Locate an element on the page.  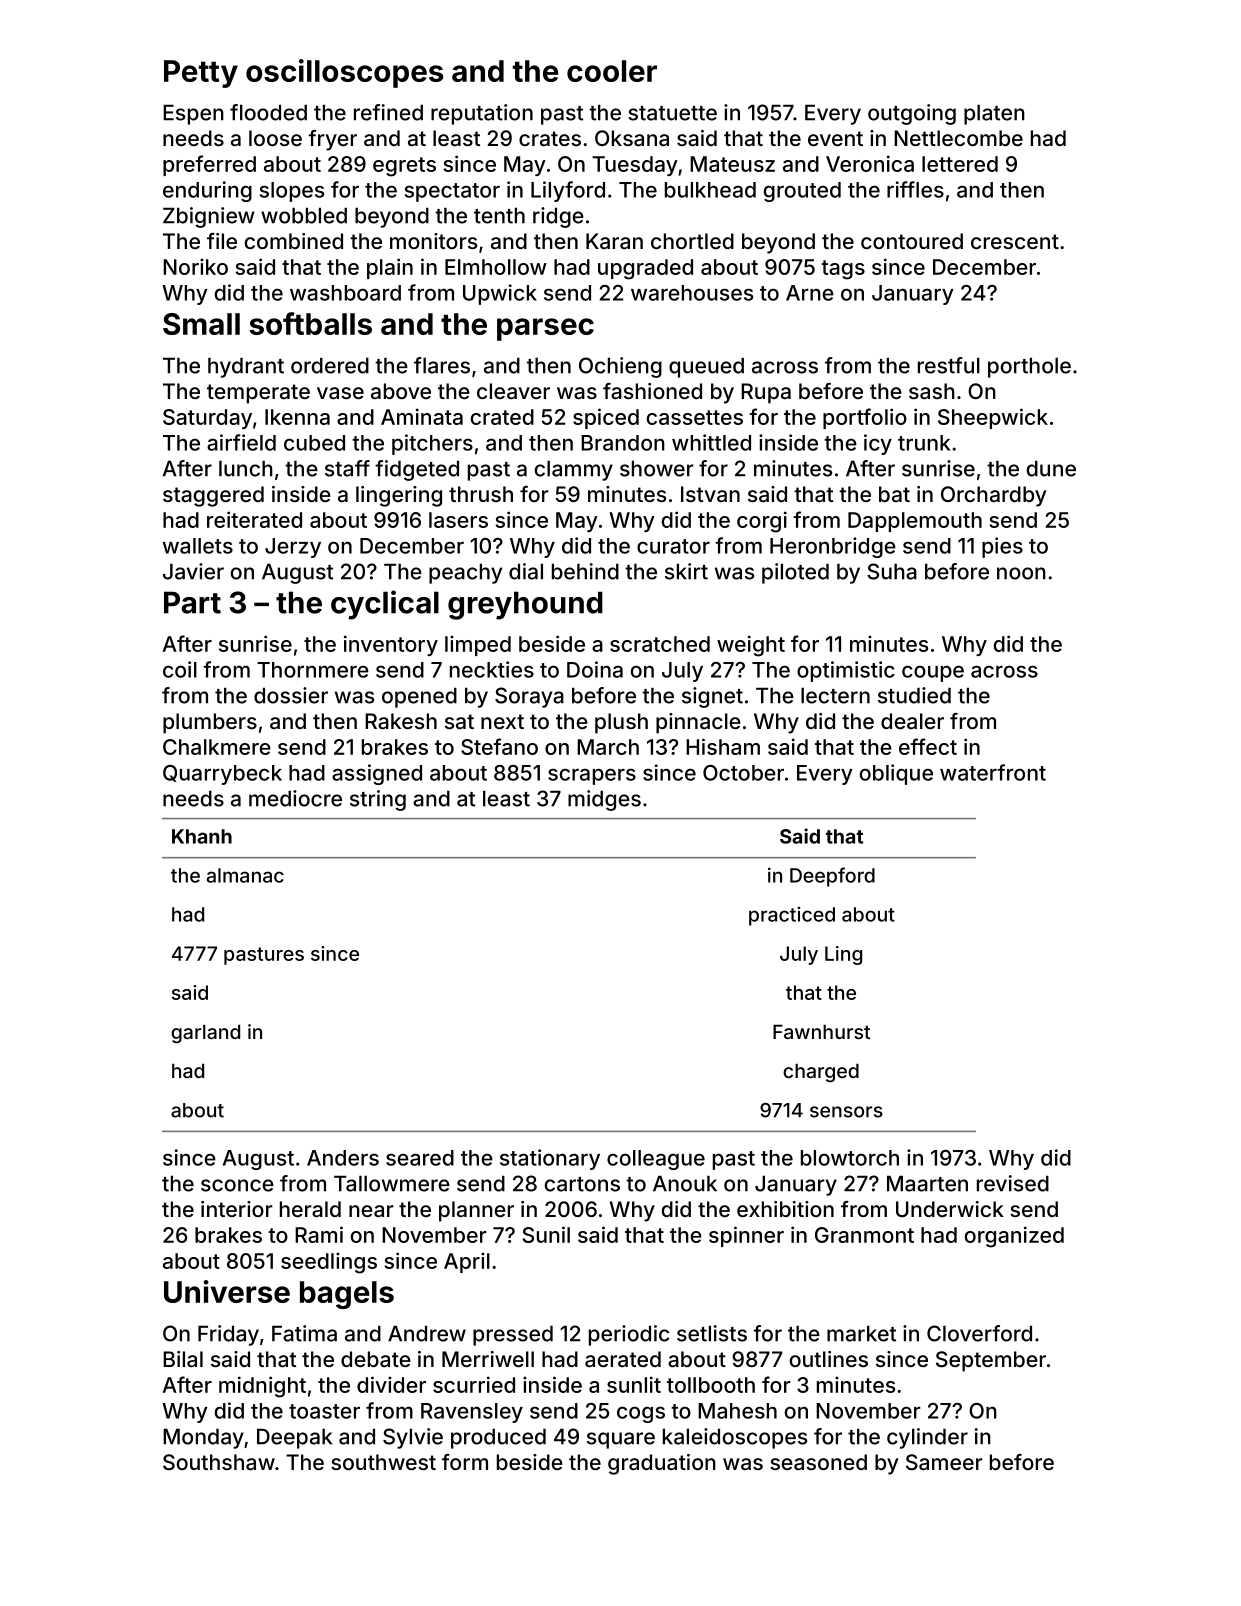
Sameer is located at coordinates (944, 1462).
